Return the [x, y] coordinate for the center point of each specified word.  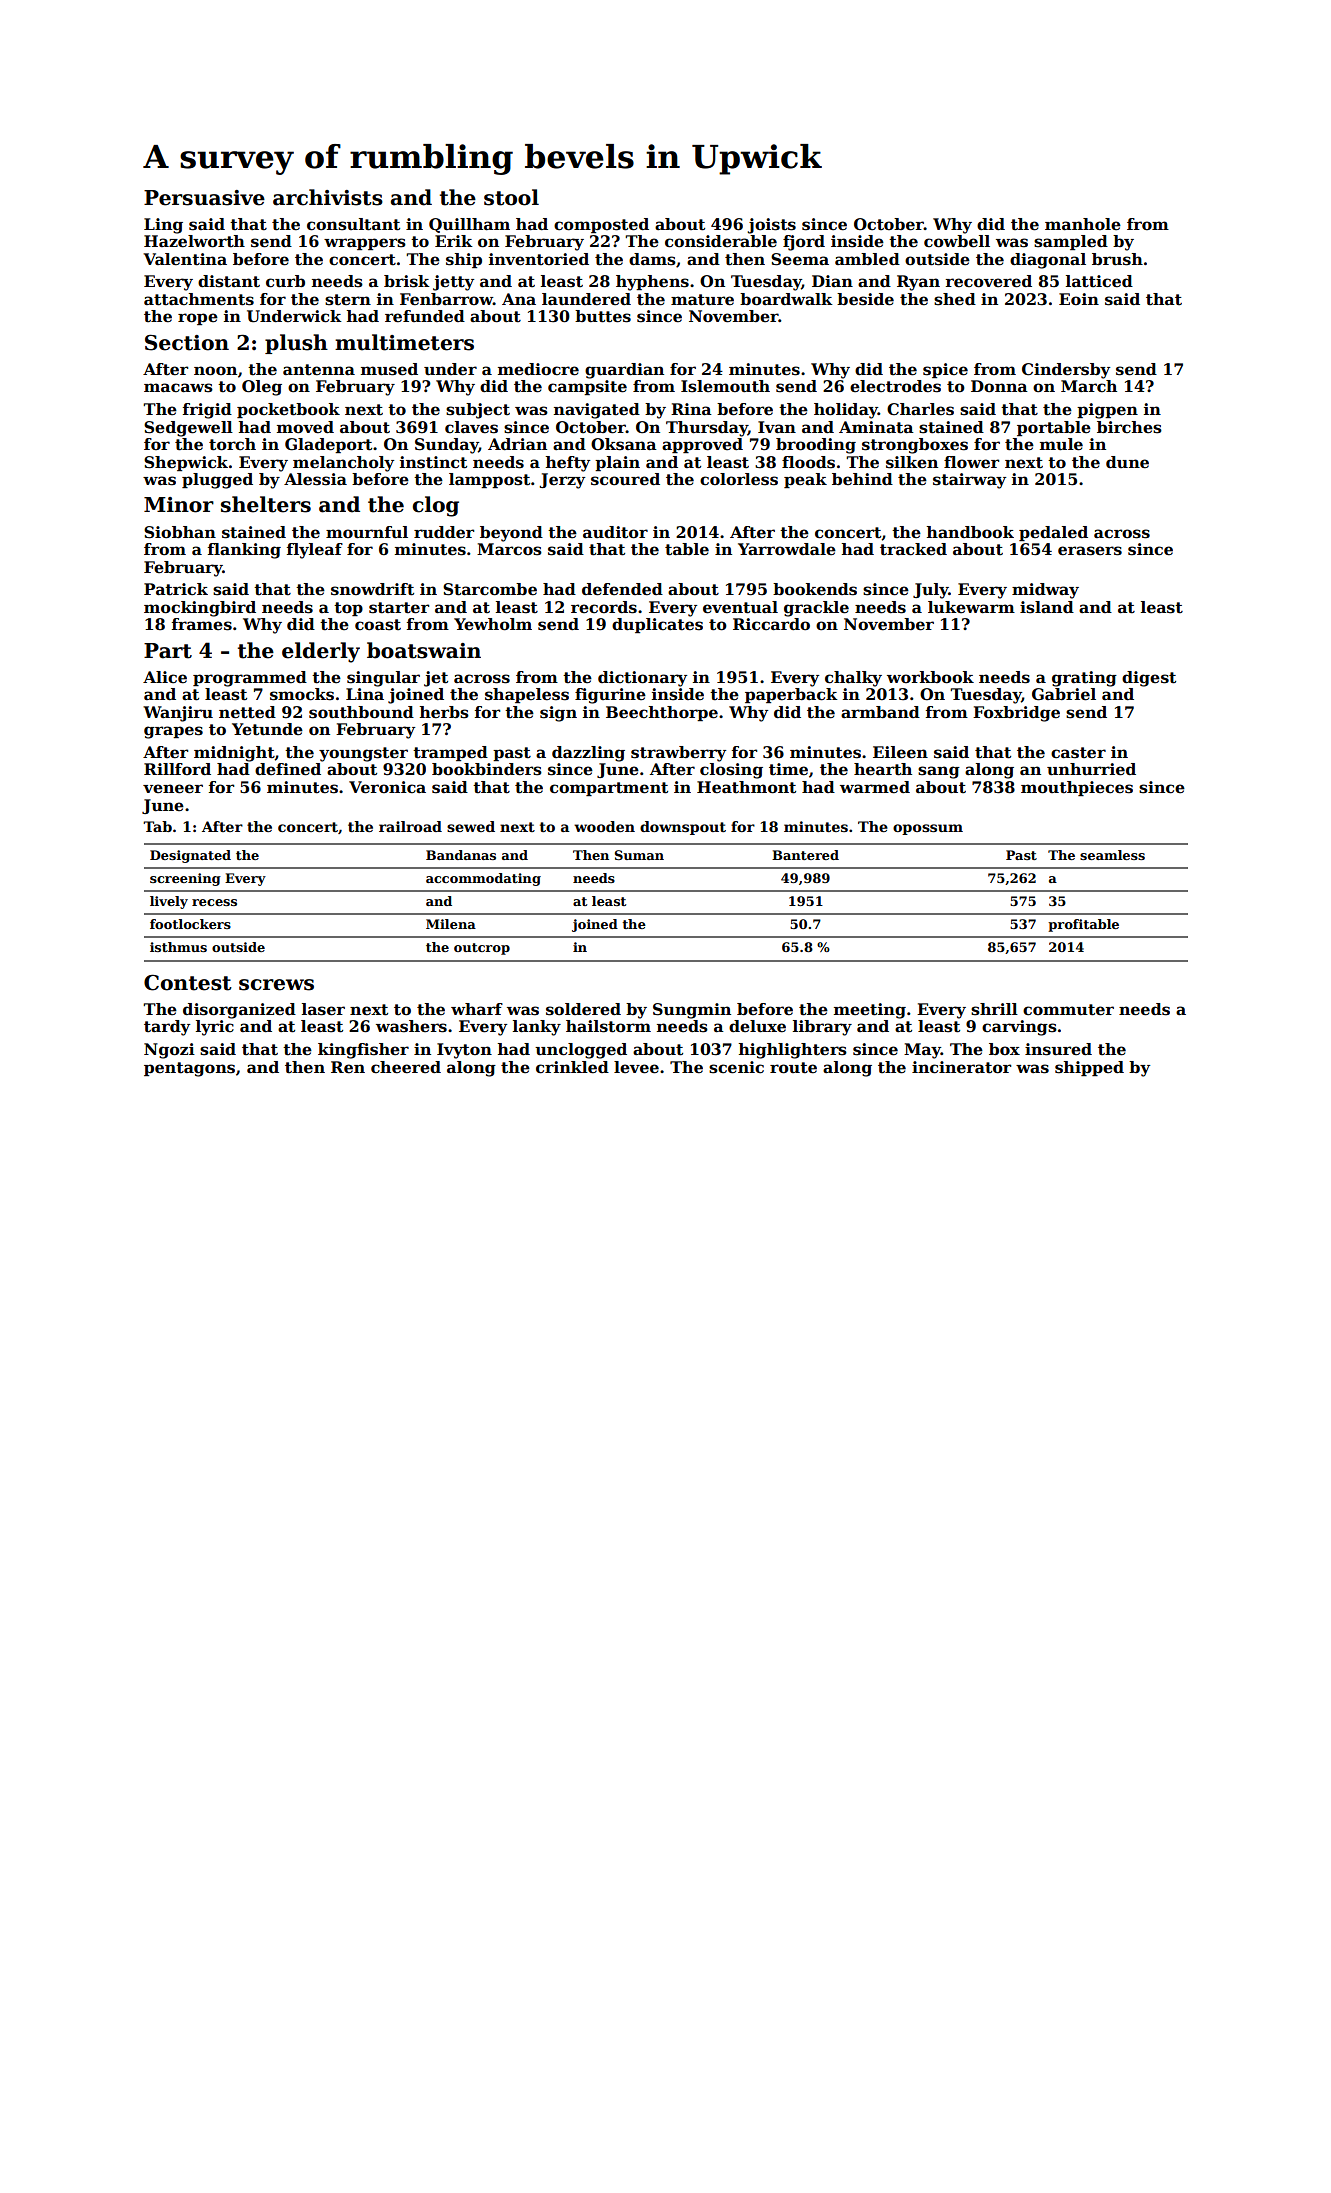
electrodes [895, 386]
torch [232, 444]
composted [601, 225]
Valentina [185, 259]
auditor [615, 532]
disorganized [239, 1011]
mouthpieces [1077, 788]
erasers [1090, 551]
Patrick [176, 589]
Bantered [805, 855]
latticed [1099, 281]
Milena [451, 924]
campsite [587, 387]
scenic [736, 1067]
